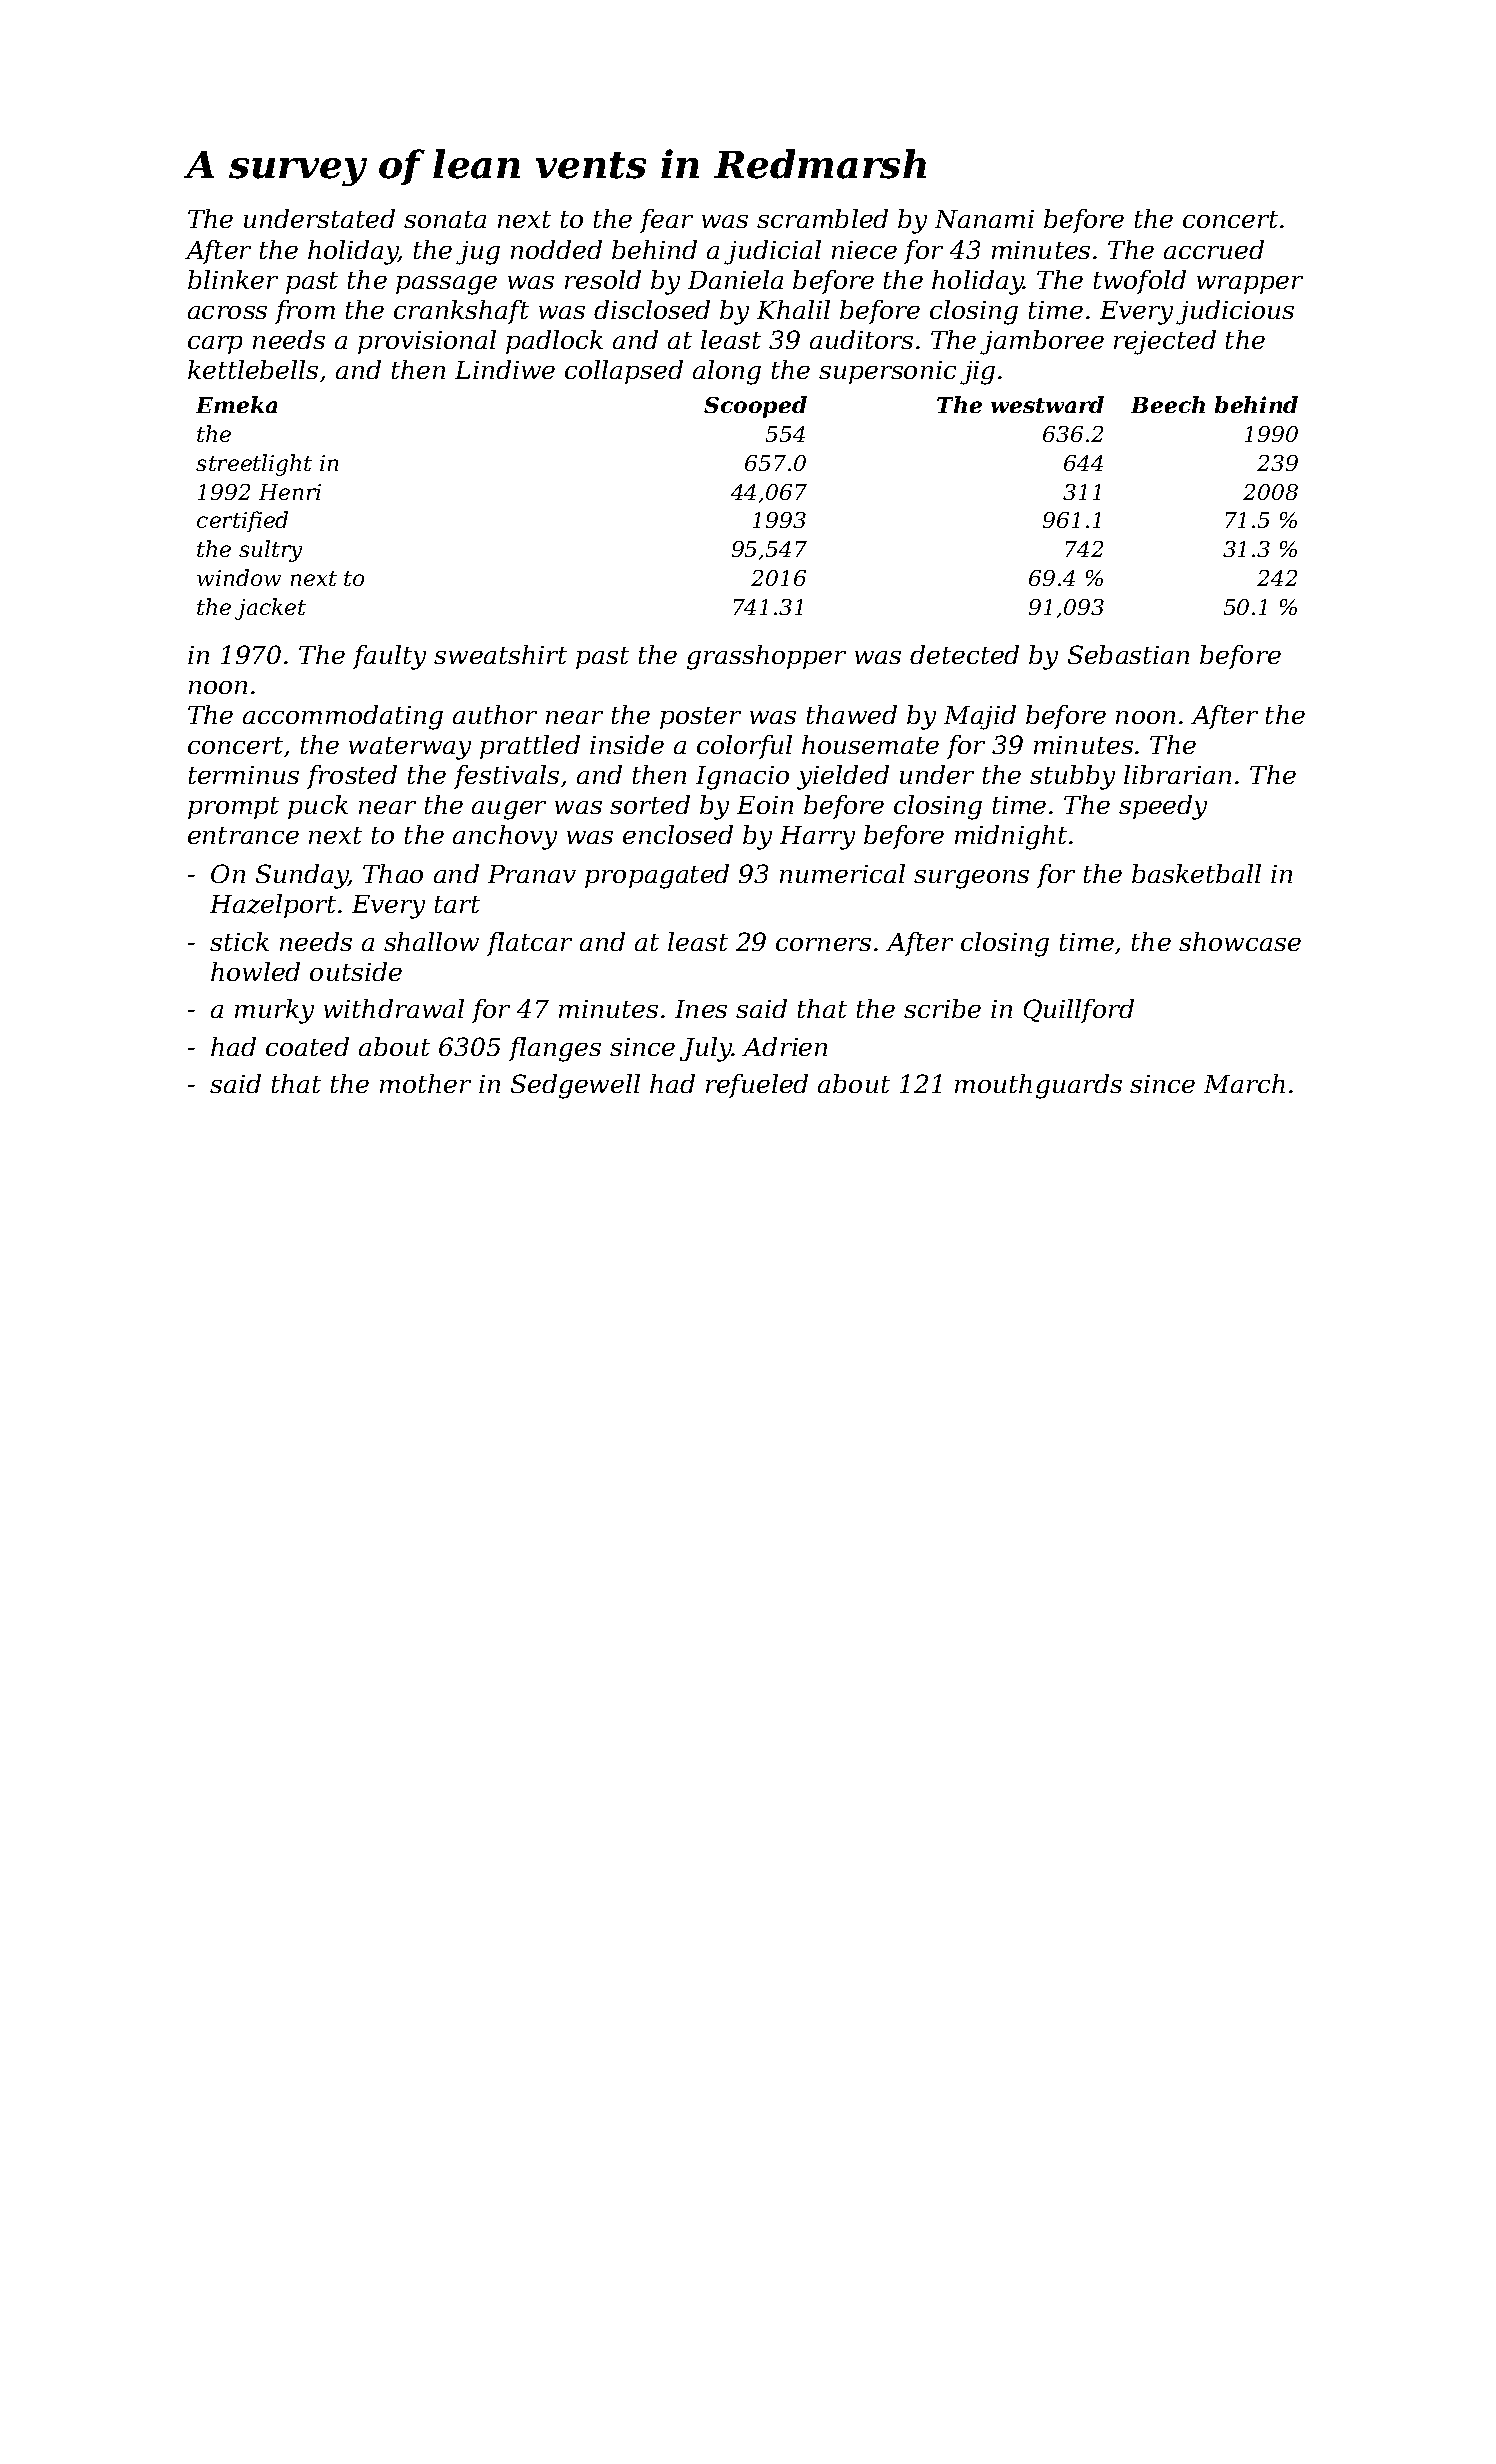 This page has width=1496, height=2464. What do you see at coordinates (343, 717) in the page?
I see `accommodating` at bounding box center [343, 717].
